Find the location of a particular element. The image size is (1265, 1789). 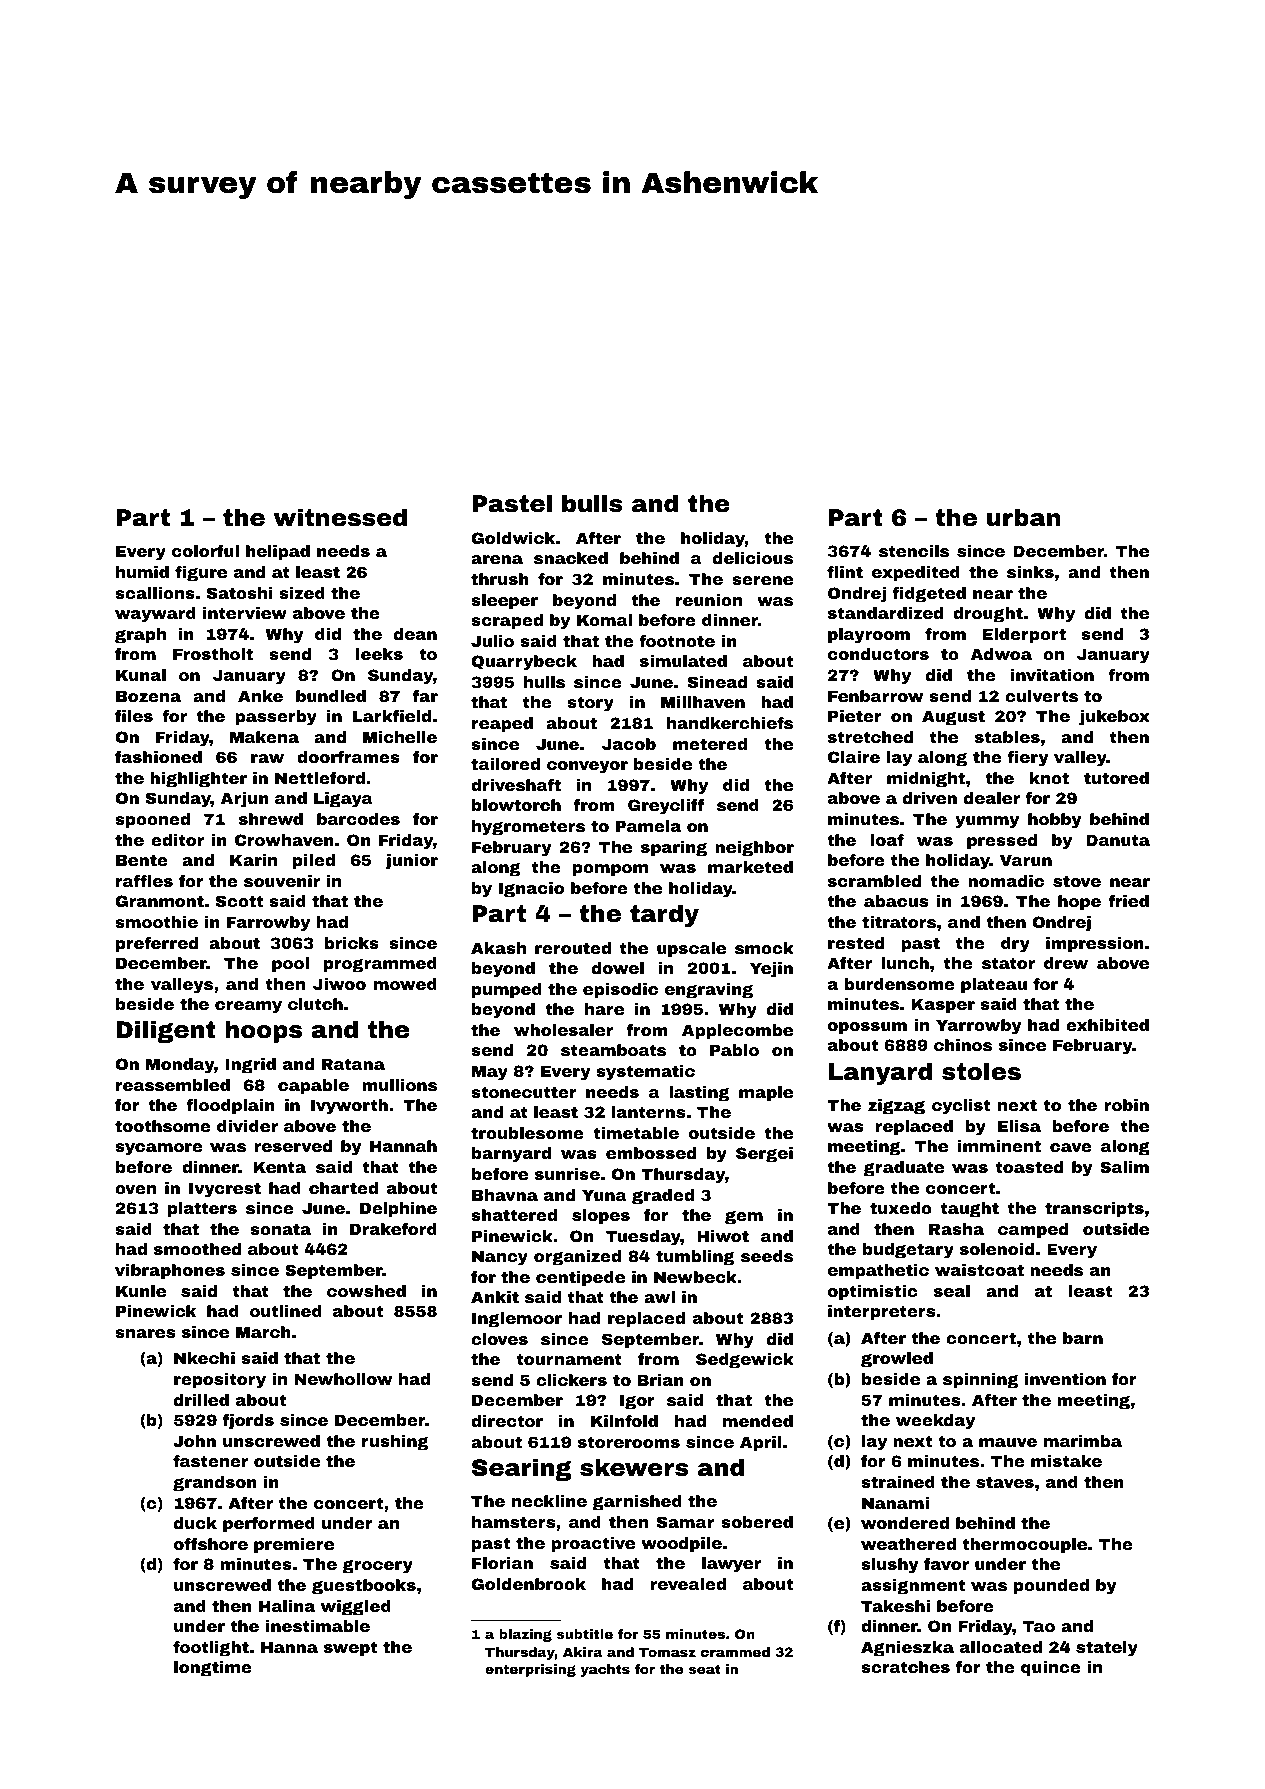

hamsters is located at coordinates (513, 1522).
